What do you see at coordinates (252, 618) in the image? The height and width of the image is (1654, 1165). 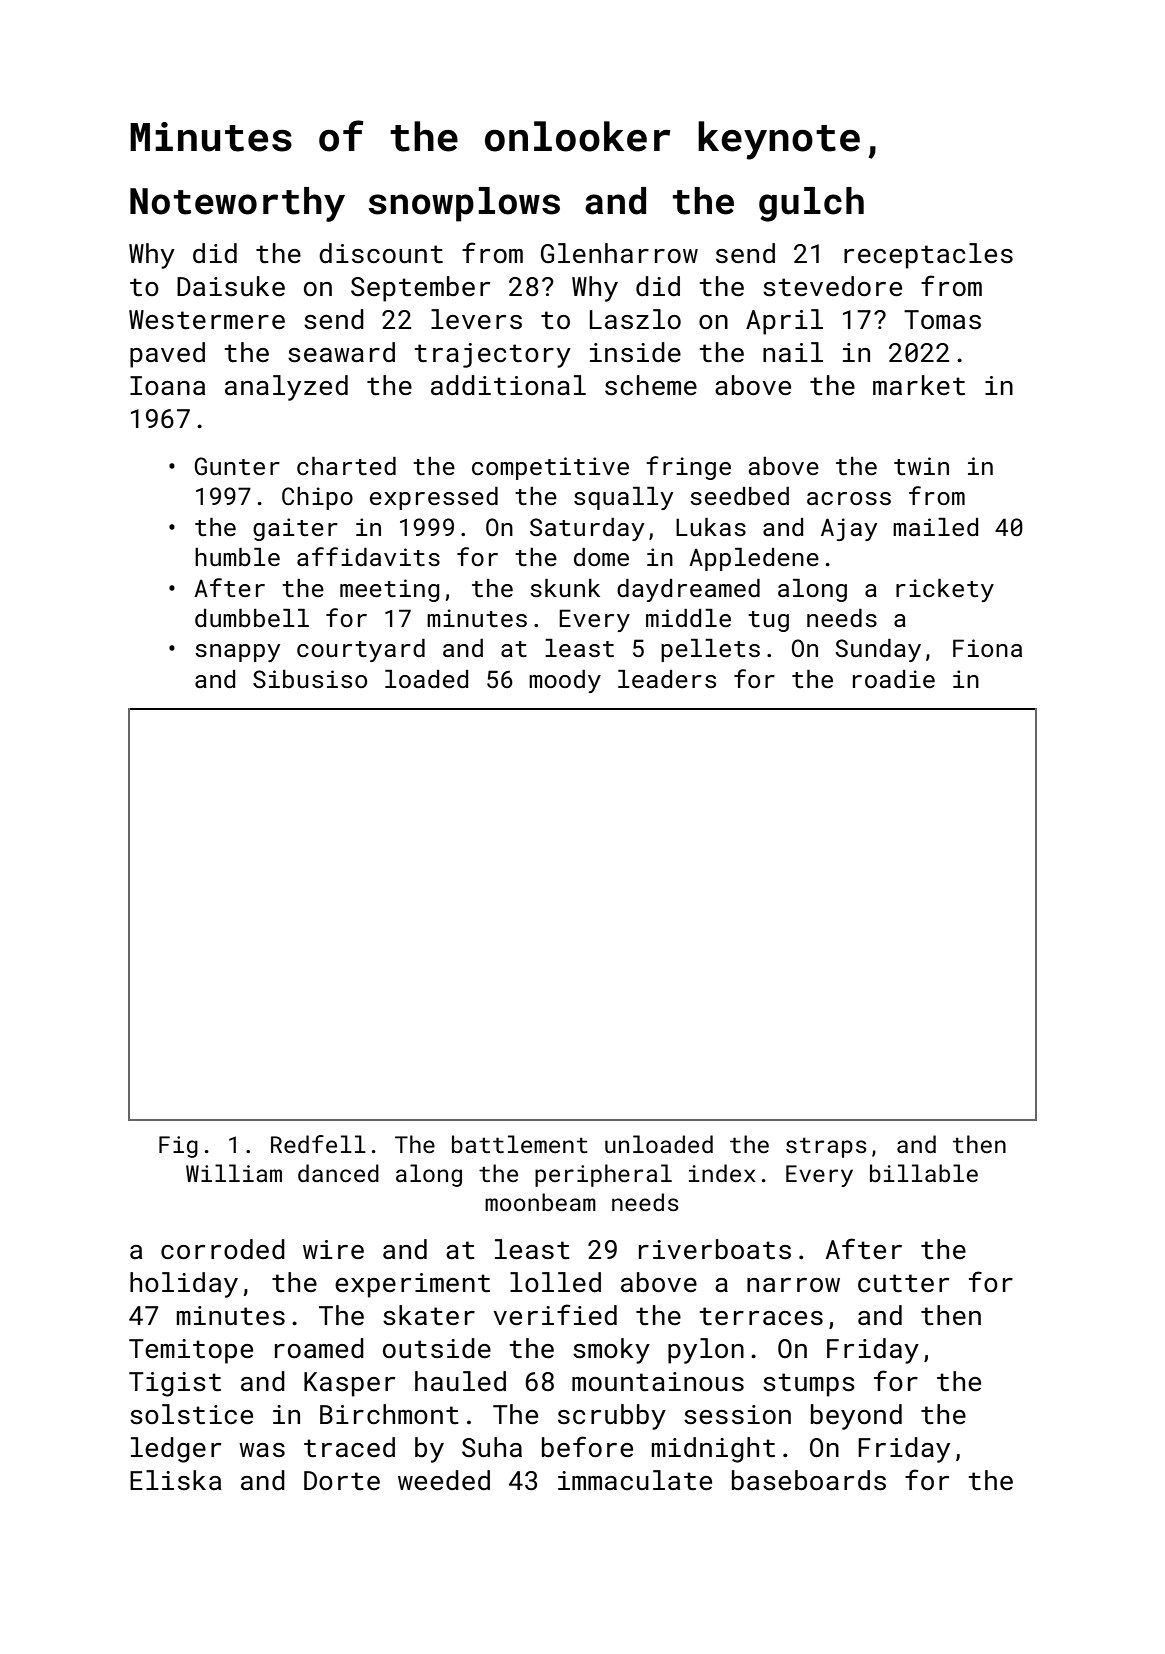 I see `dumbbell` at bounding box center [252, 618].
